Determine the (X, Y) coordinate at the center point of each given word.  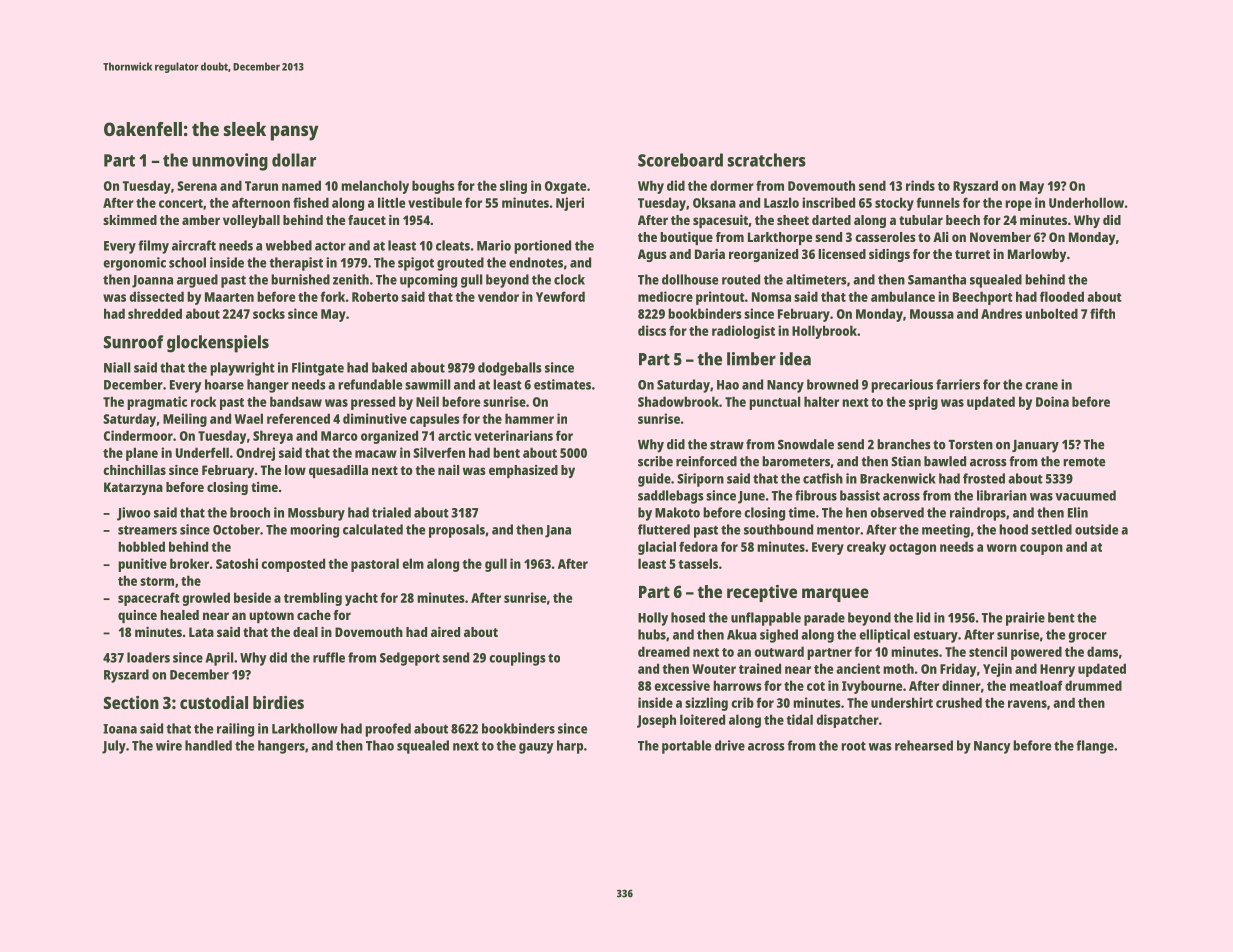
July (114, 747)
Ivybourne (872, 687)
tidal (799, 719)
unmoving (230, 162)
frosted (984, 478)
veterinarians (513, 435)
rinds (920, 185)
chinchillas (134, 470)
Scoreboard (680, 160)
